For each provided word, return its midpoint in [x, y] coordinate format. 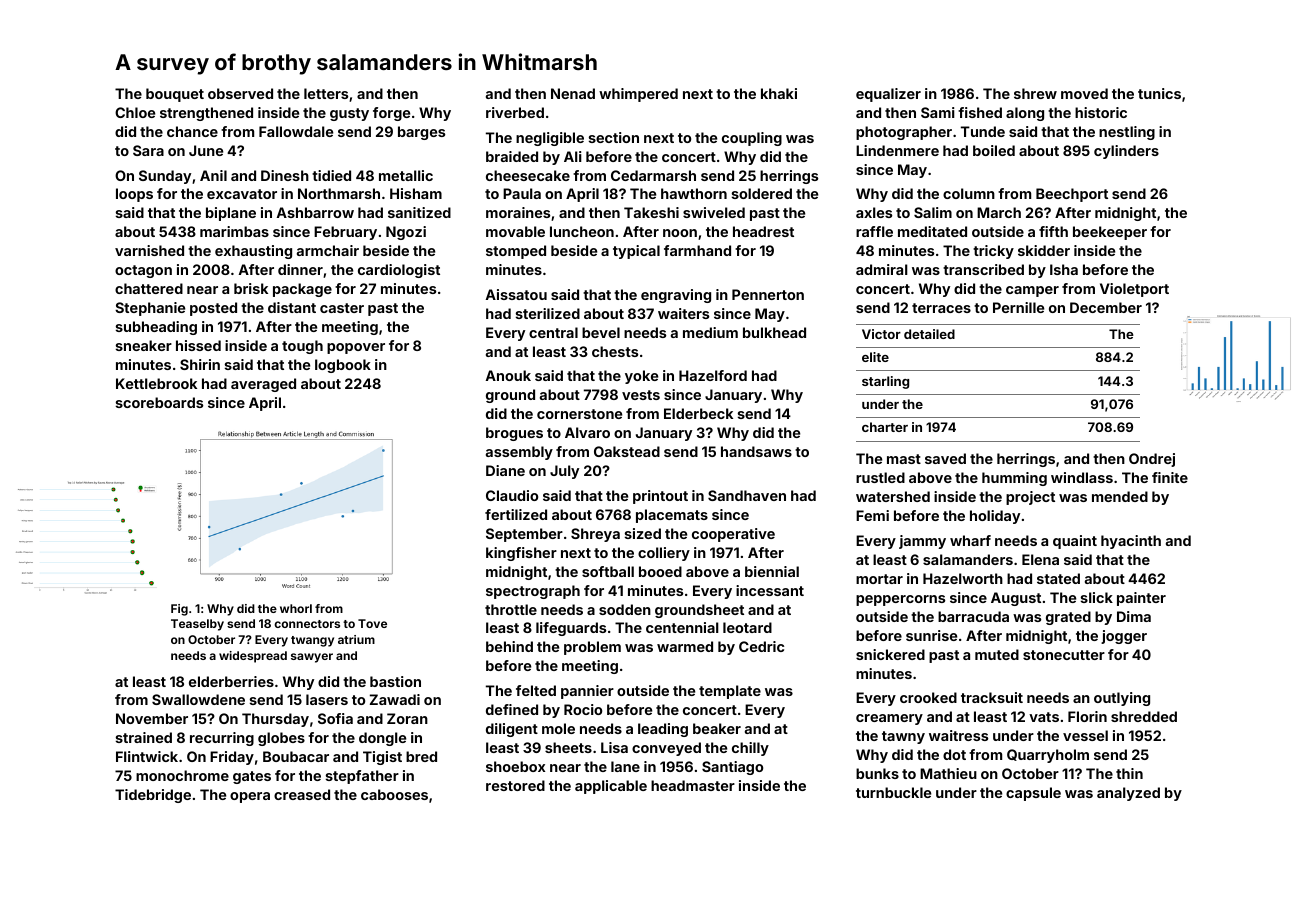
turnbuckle [893, 792]
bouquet [175, 95]
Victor [881, 334]
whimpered [638, 95]
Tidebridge [153, 796]
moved [1084, 93]
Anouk [508, 375]
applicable [611, 787]
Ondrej [1152, 460]
